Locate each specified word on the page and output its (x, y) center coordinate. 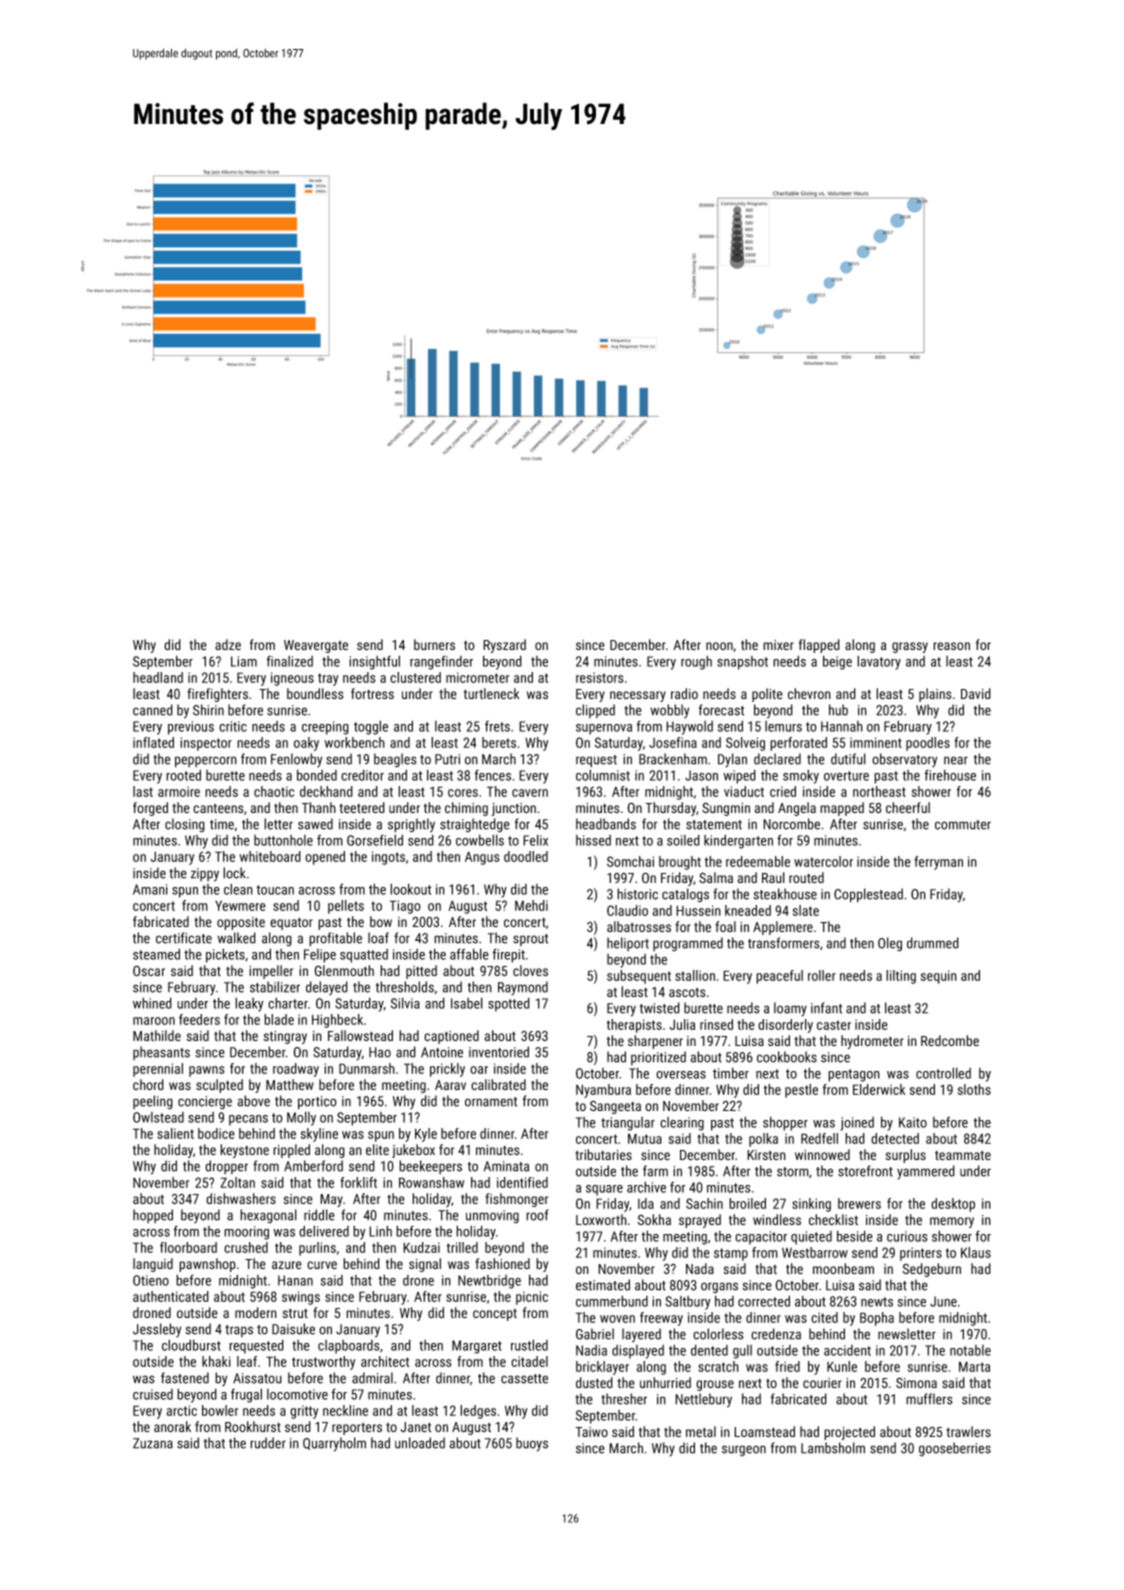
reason (951, 646)
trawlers (968, 1431)
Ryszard (504, 646)
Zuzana (153, 1443)
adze (228, 644)
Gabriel (595, 1334)
